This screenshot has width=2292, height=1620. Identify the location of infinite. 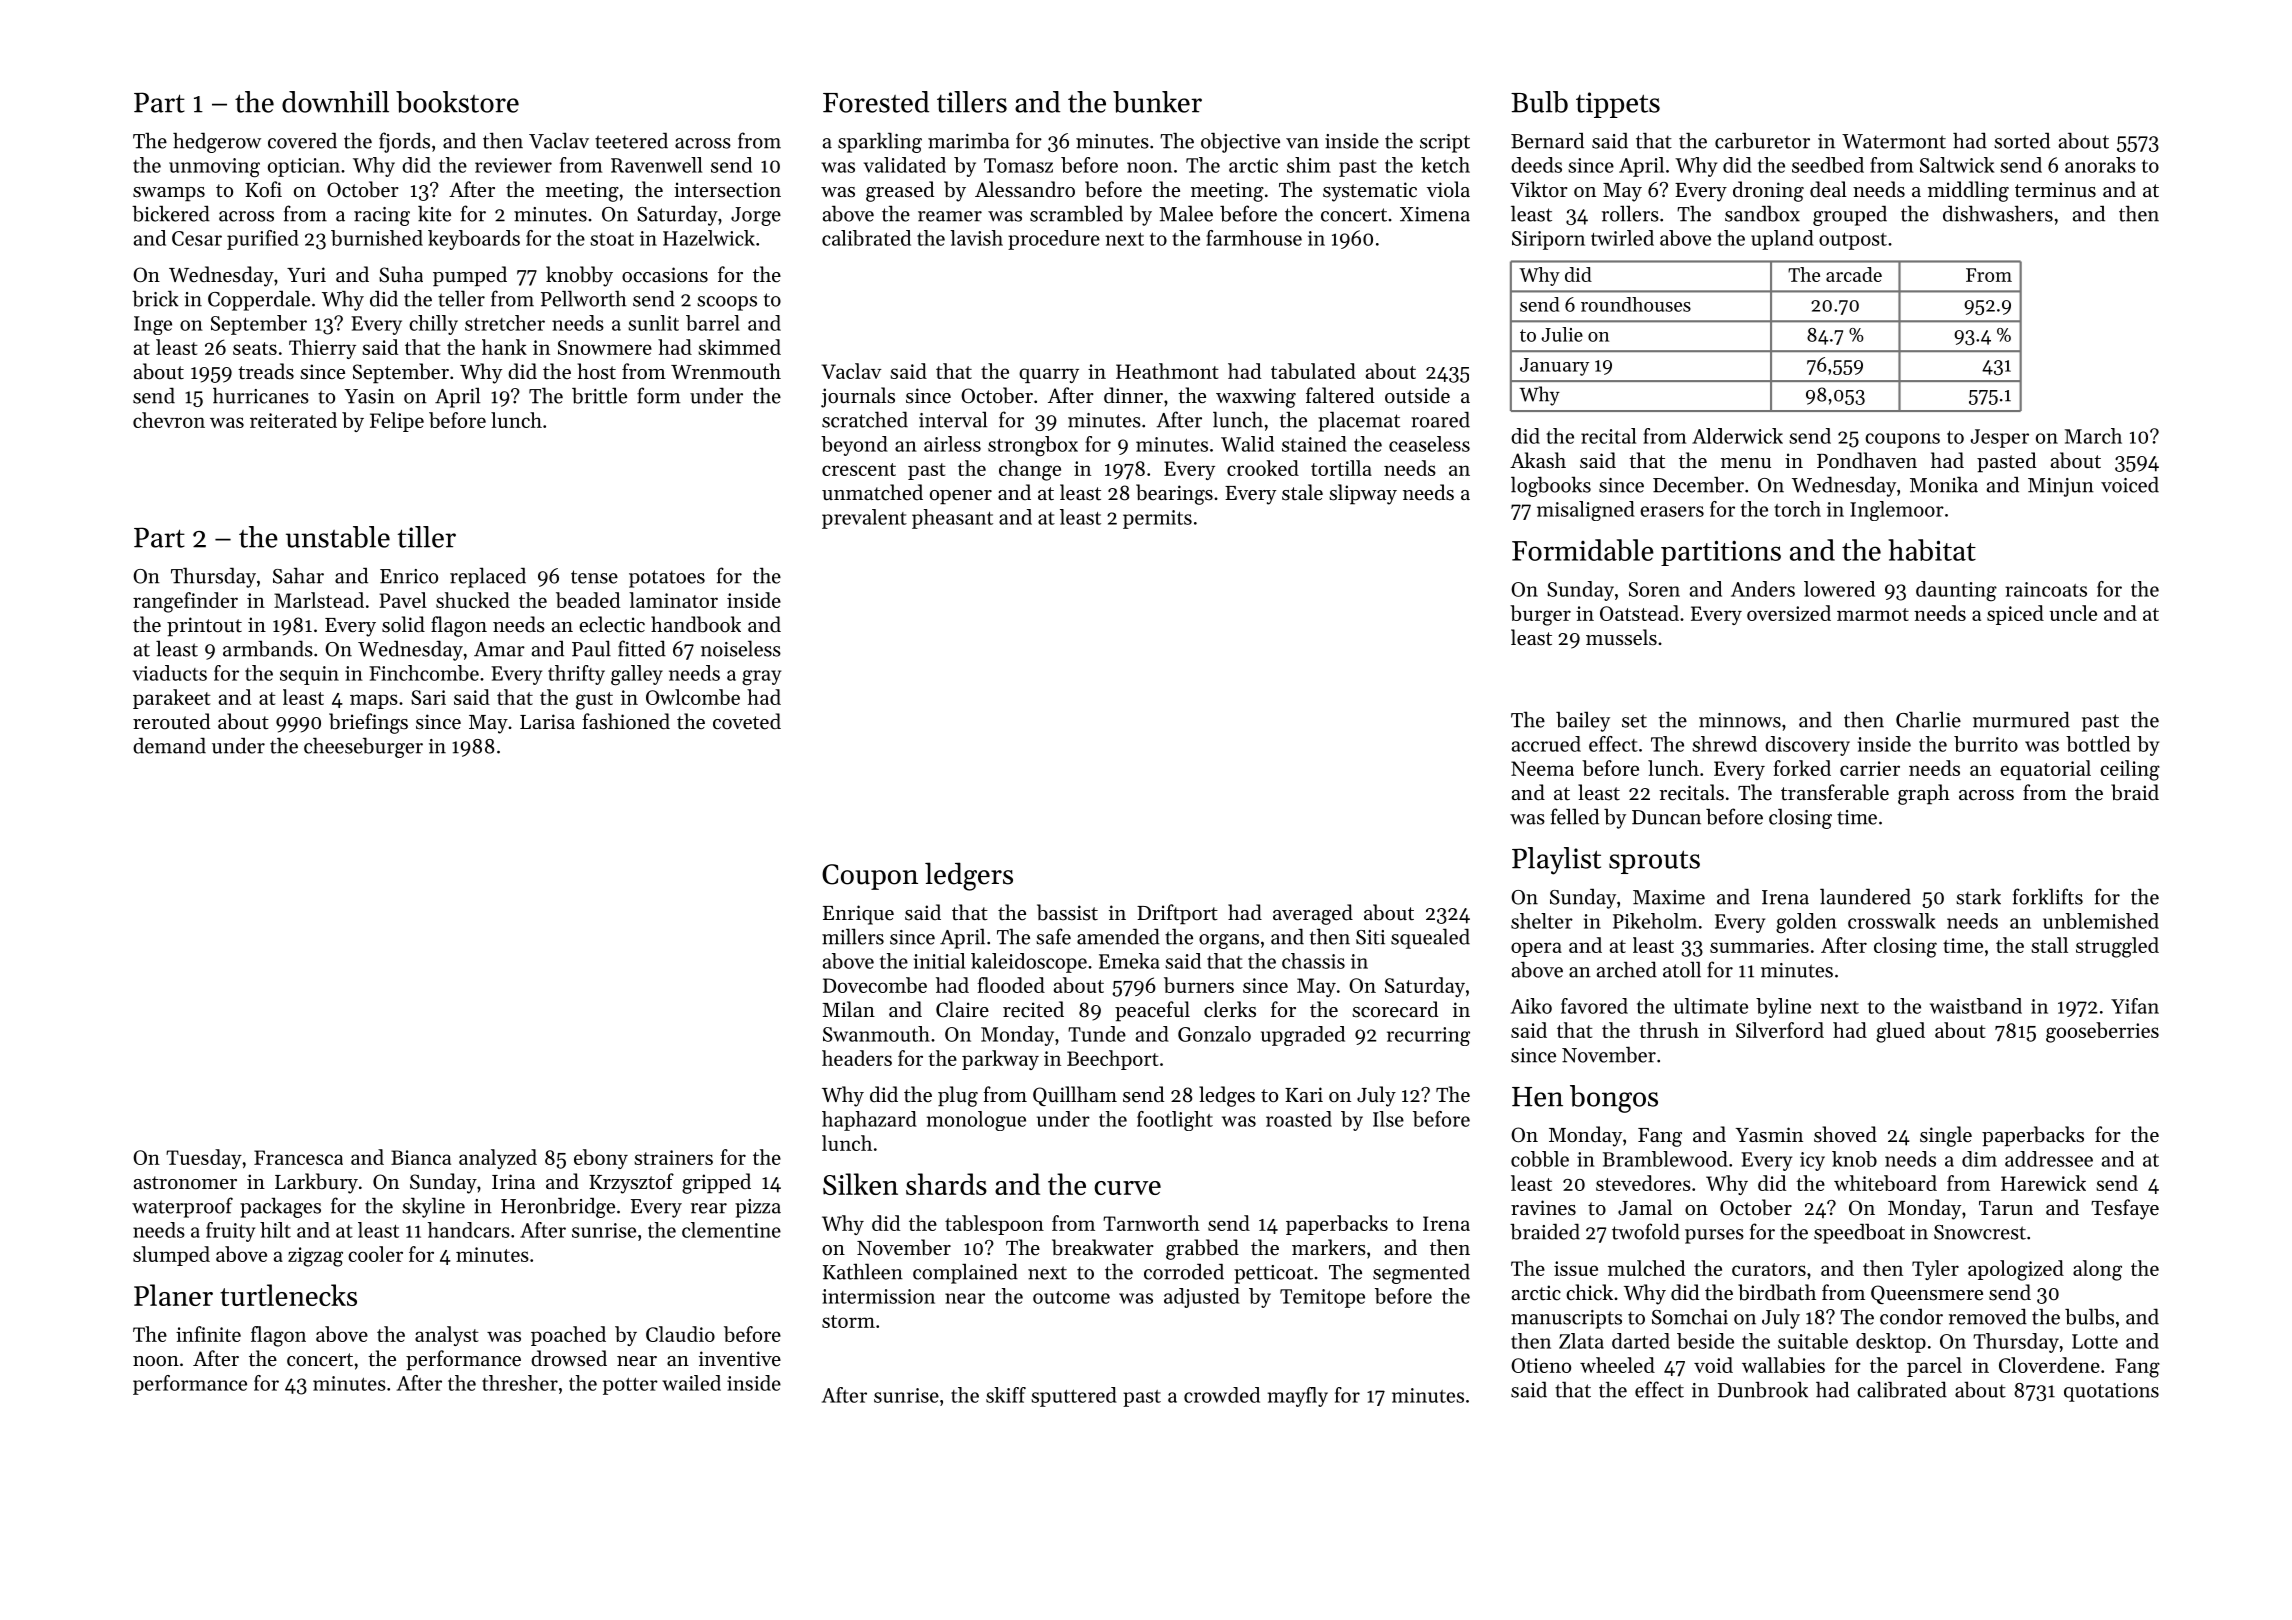
(208, 1334).
